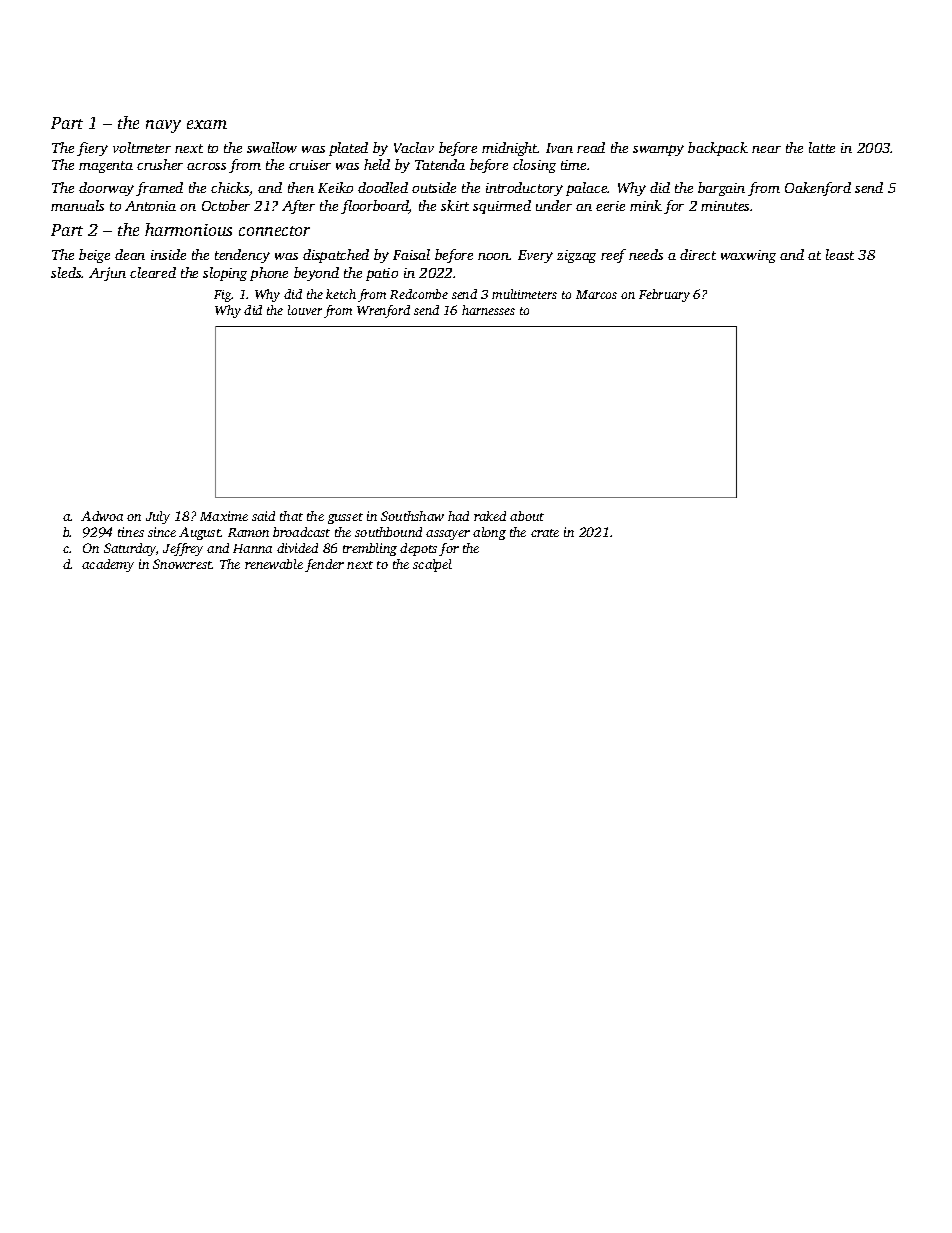  Describe the element at coordinates (224, 516) in the page. I see `Maxime` at that location.
